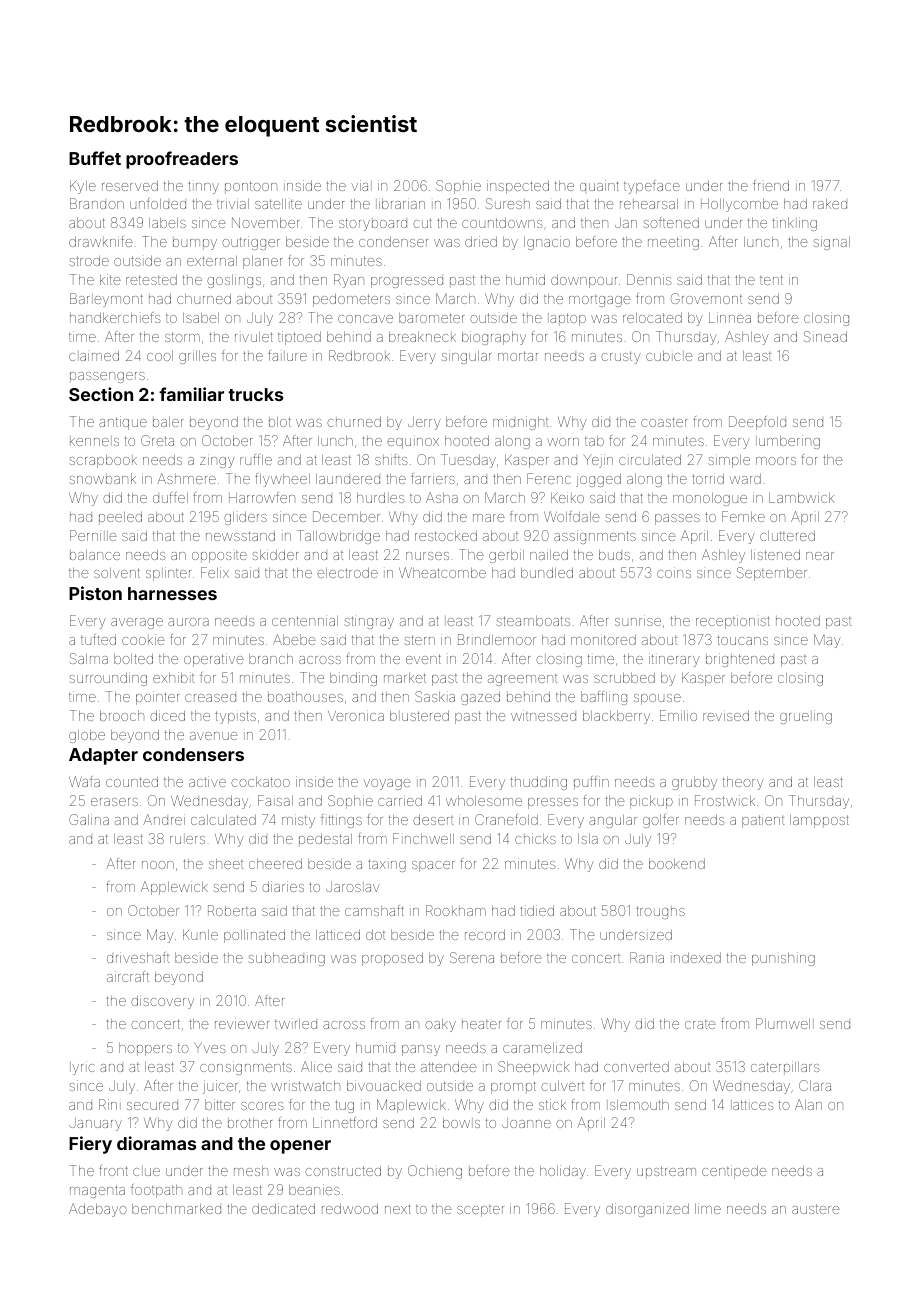  What do you see at coordinates (411, 1106) in the page?
I see `Maplewick` at bounding box center [411, 1106].
